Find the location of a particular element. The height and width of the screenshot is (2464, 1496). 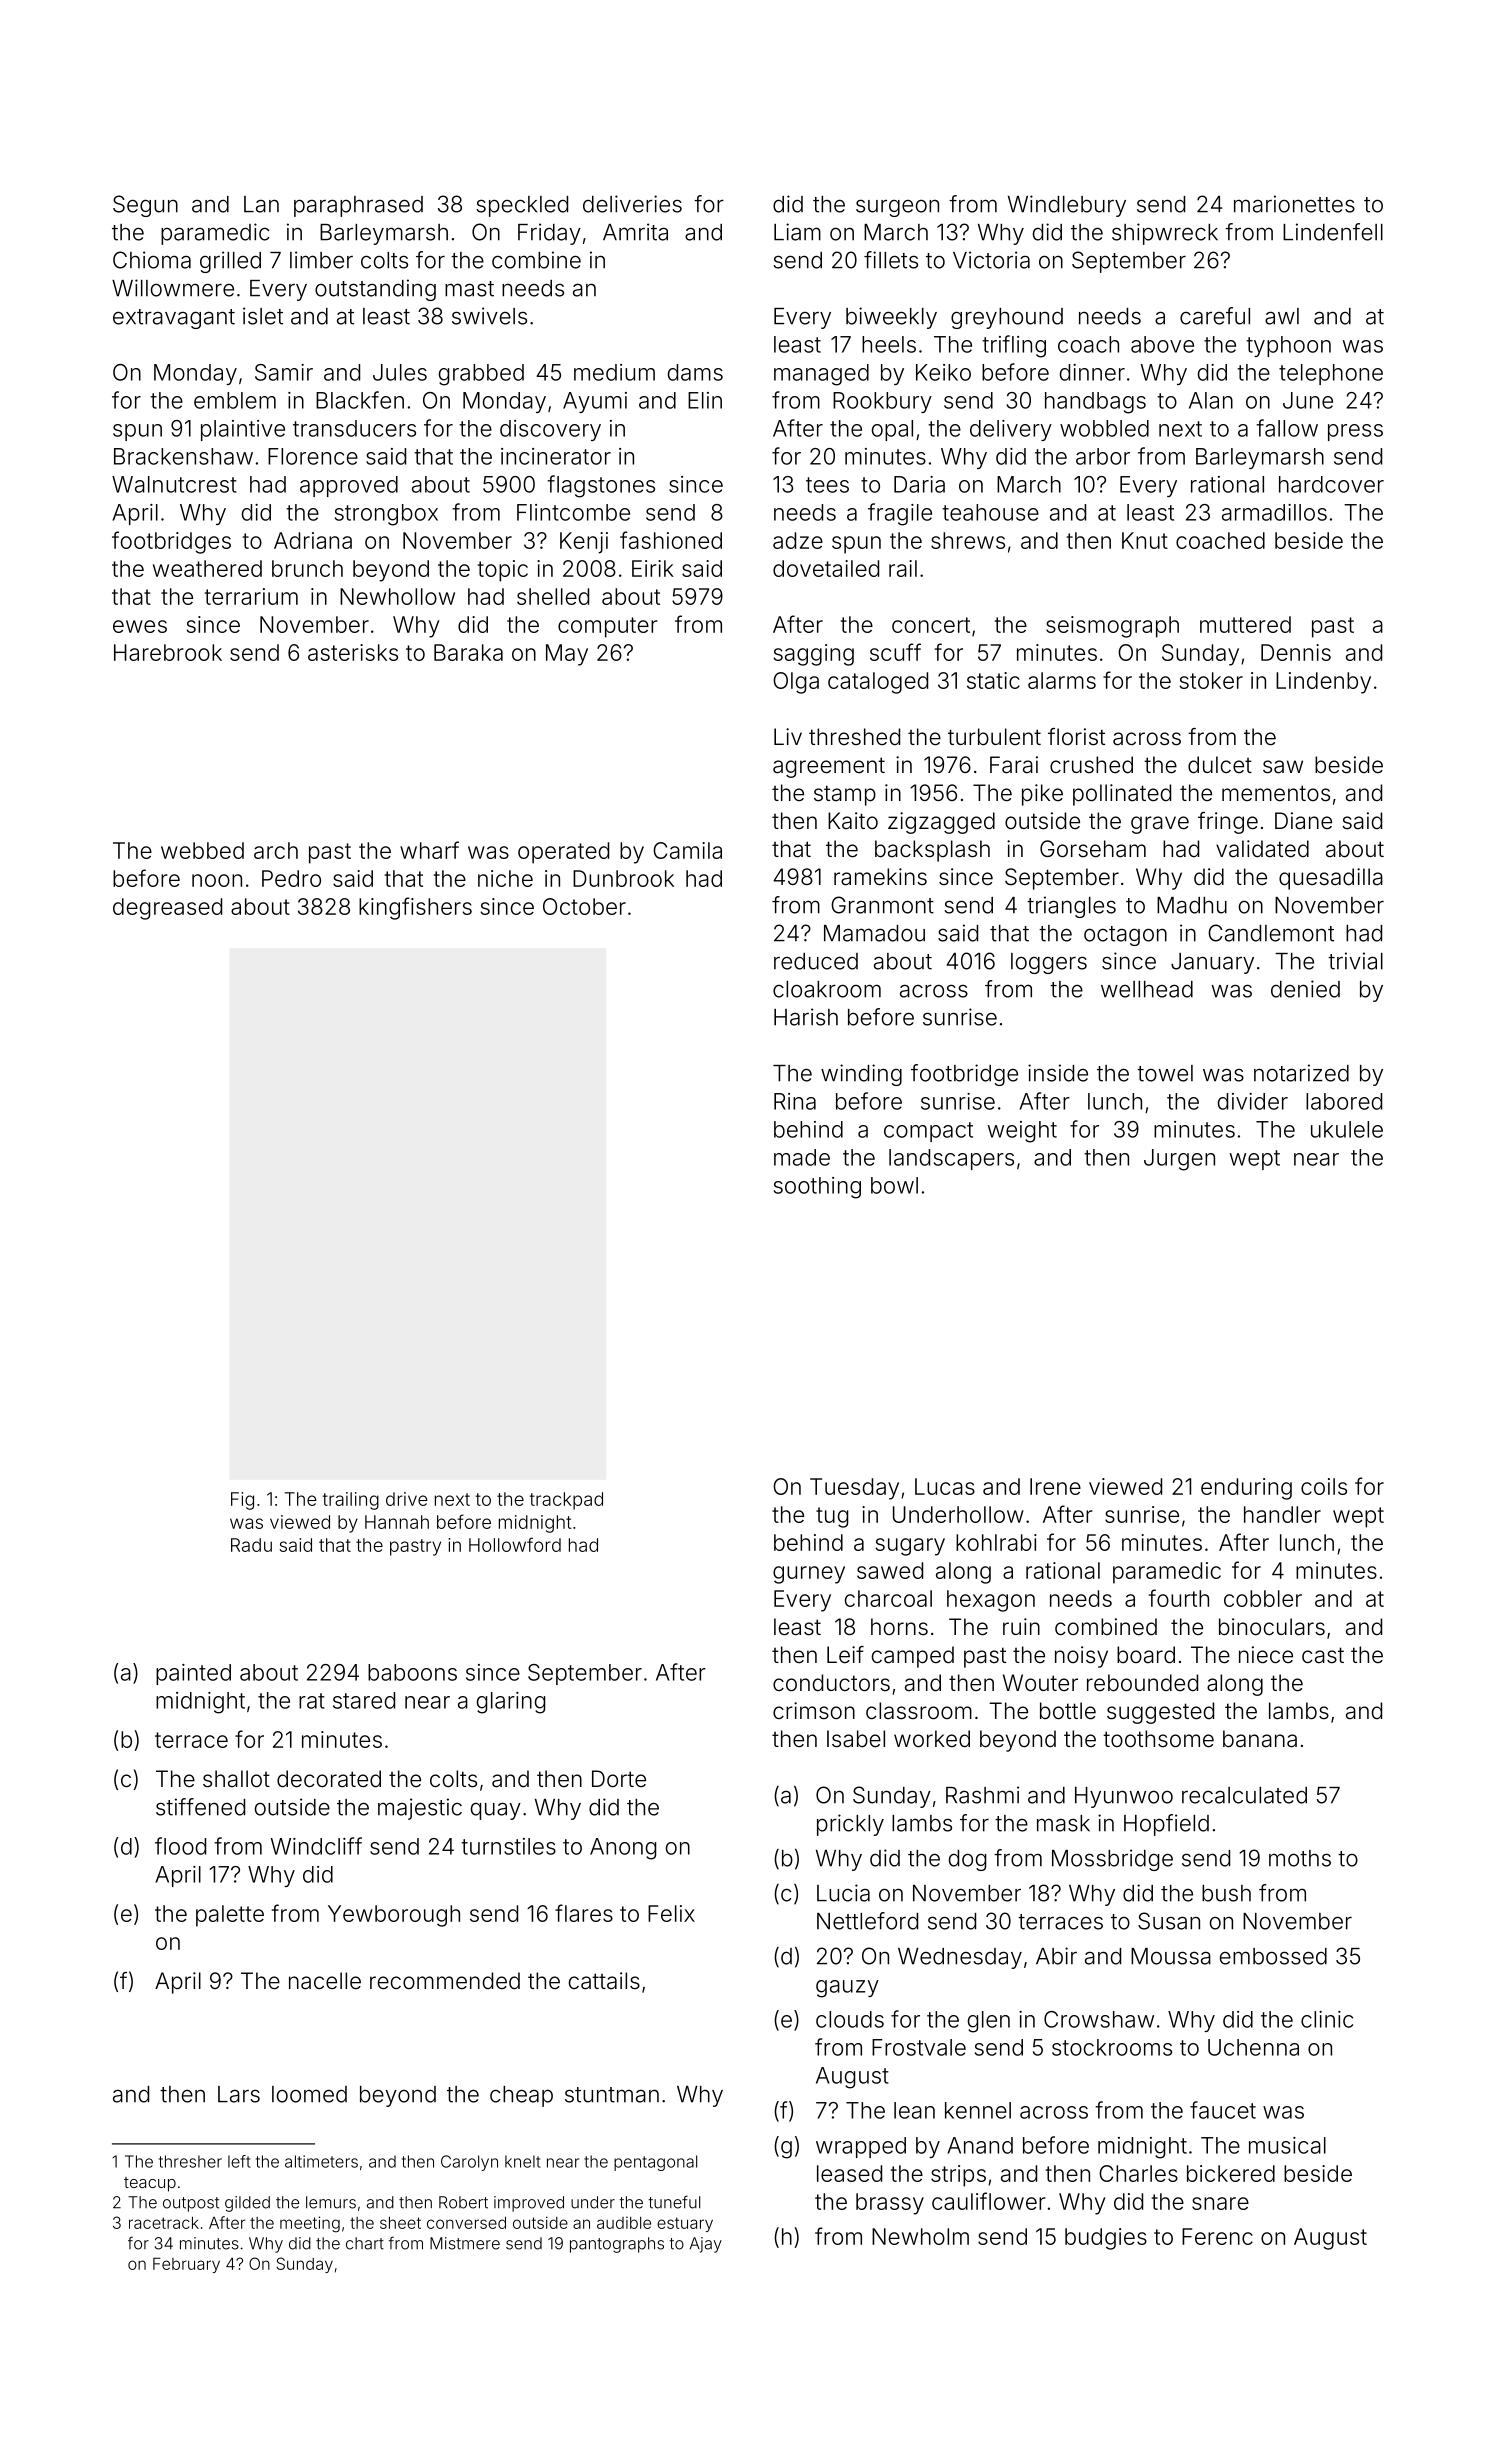

baboons is located at coordinates (412, 1672).
